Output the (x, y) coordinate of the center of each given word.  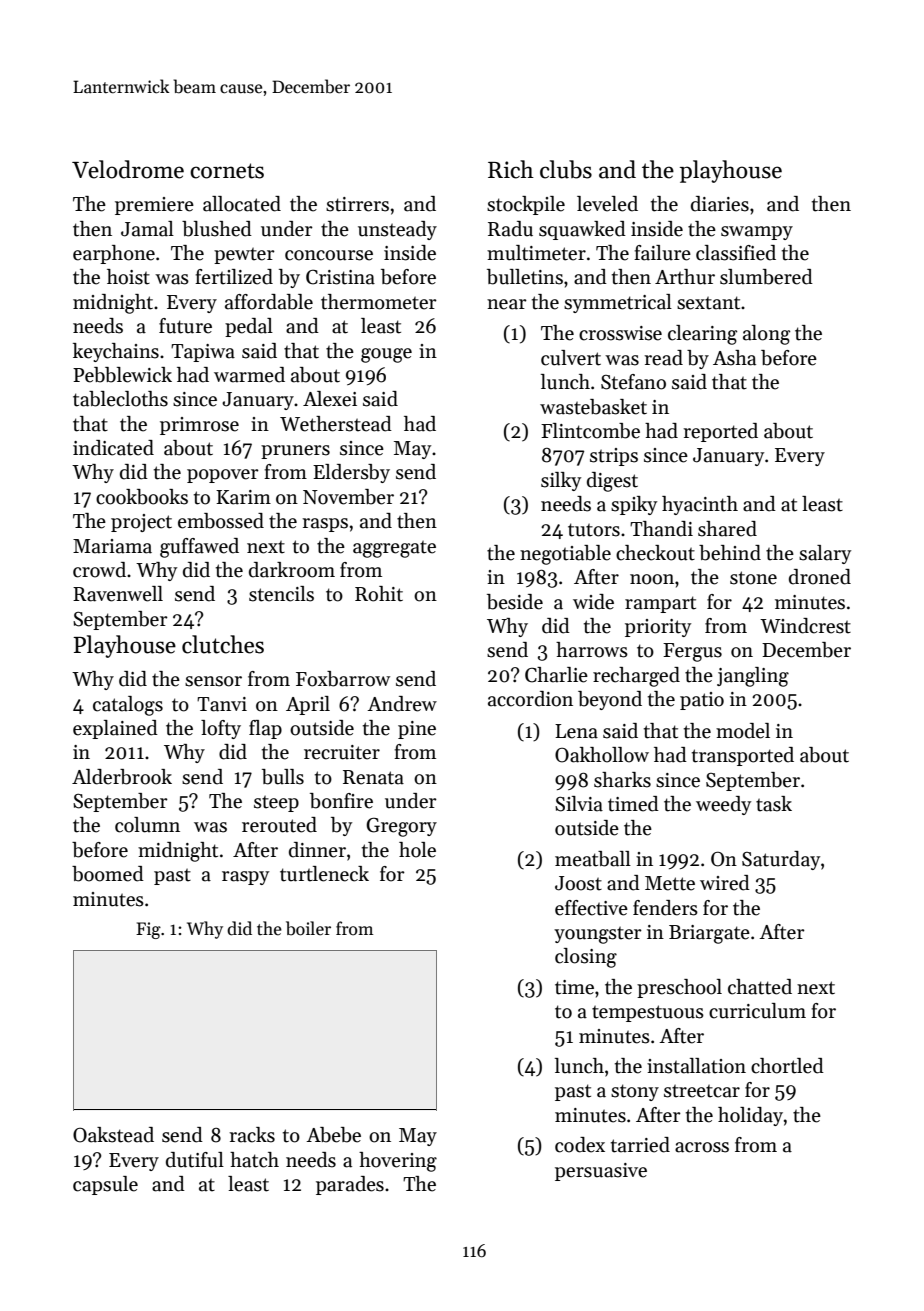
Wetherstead (336, 424)
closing (586, 958)
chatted (760, 987)
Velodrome (128, 169)
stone (753, 578)
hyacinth (700, 505)
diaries (720, 204)
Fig (148, 930)
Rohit (379, 594)
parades (350, 1185)
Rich (511, 169)
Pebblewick (122, 375)
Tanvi (222, 704)
